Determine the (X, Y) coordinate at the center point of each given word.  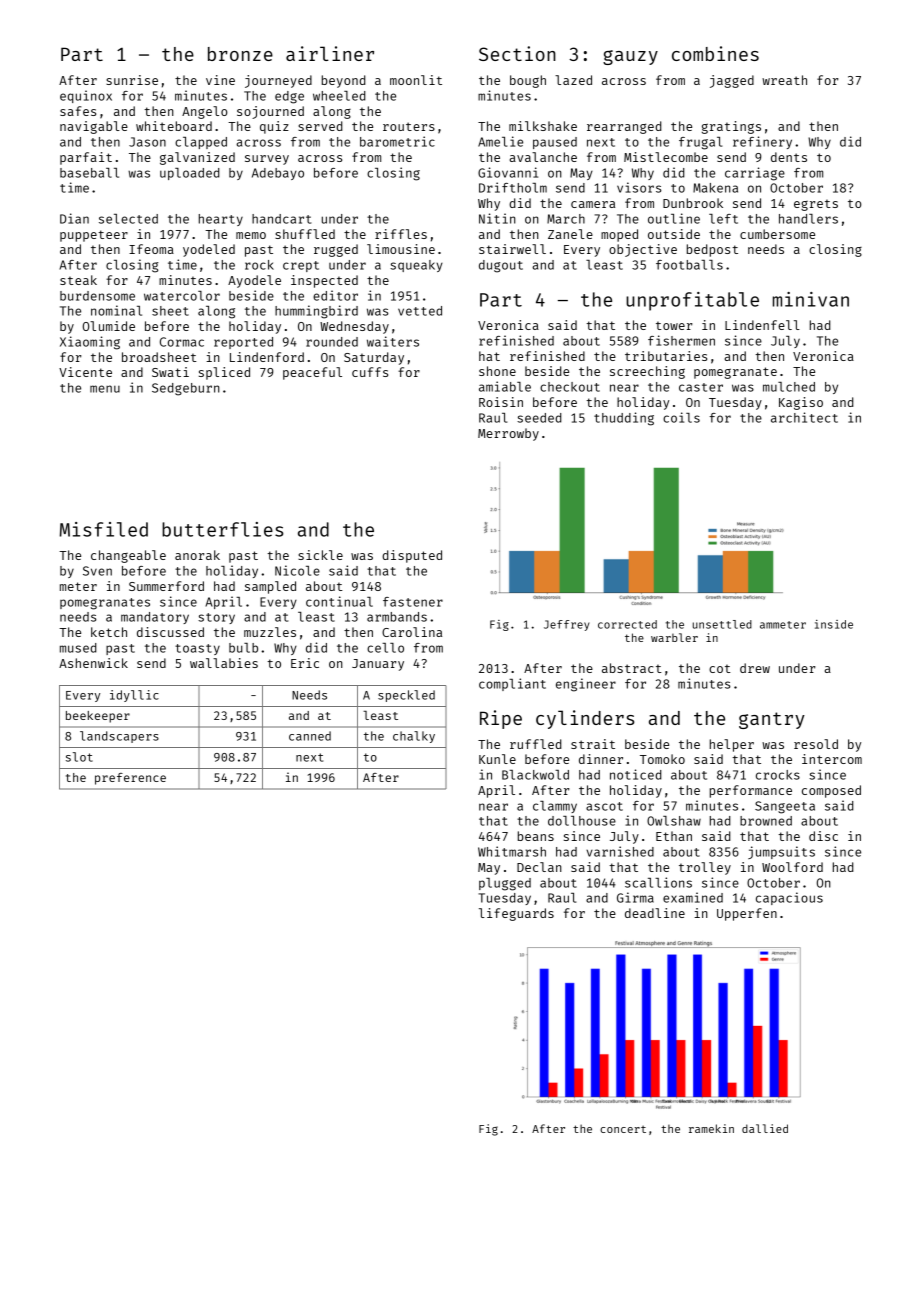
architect (804, 417)
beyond (344, 81)
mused (78, 648)
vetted (420, 311)
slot (79, 757)
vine (220, 80)
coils (681, 417)
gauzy (630, 57)
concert (623, 1129)
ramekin (711, 1128)
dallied (765, 1128)
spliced (224, 373)
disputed (412, 556)
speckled (406, 696)
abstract (632, 668)
